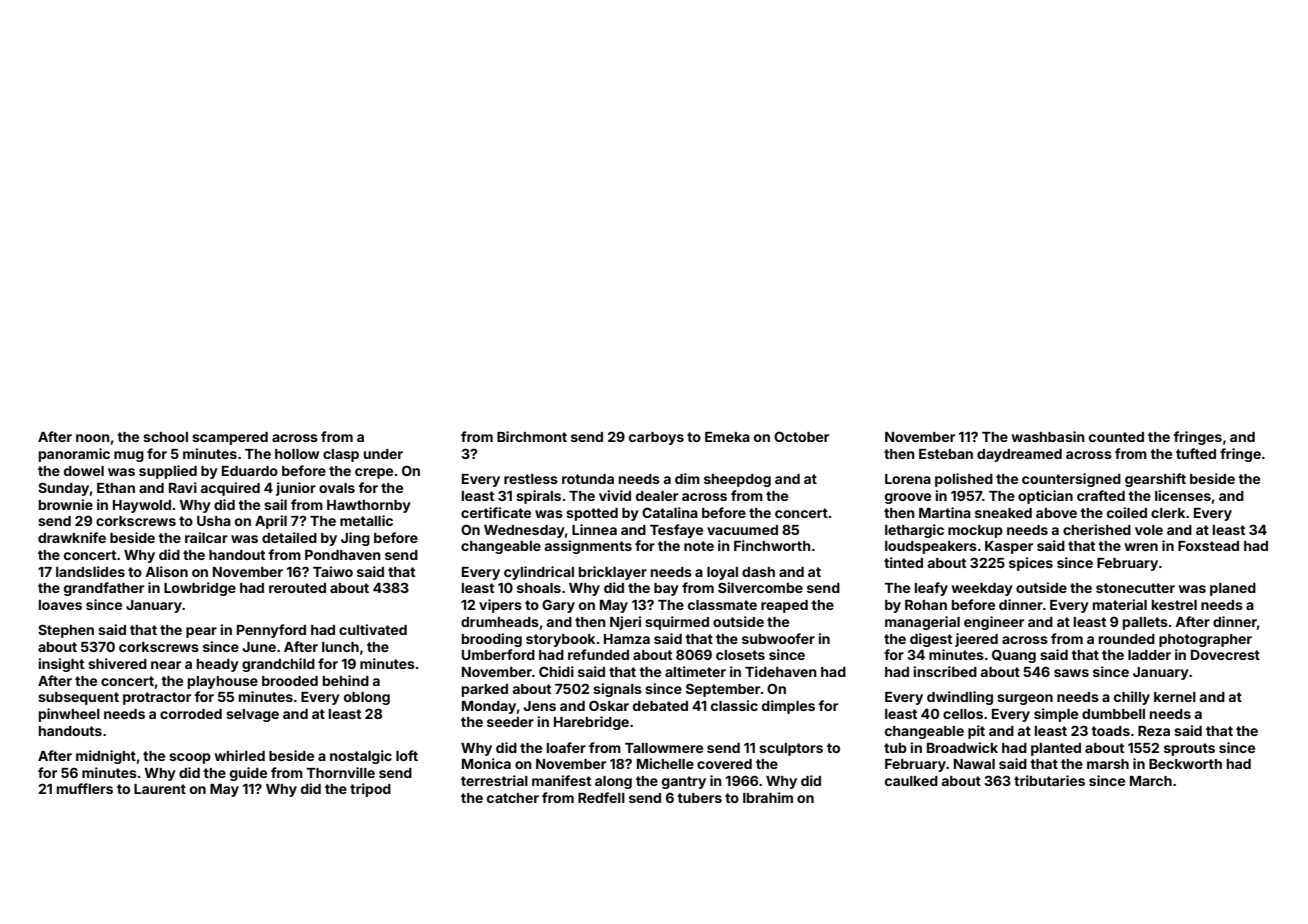 The width and height of the document is (1308, 924). What do you see at coordinates (1225, 654) in the document?
I see `Dovecrest` at bounding box center [1225, 654].
